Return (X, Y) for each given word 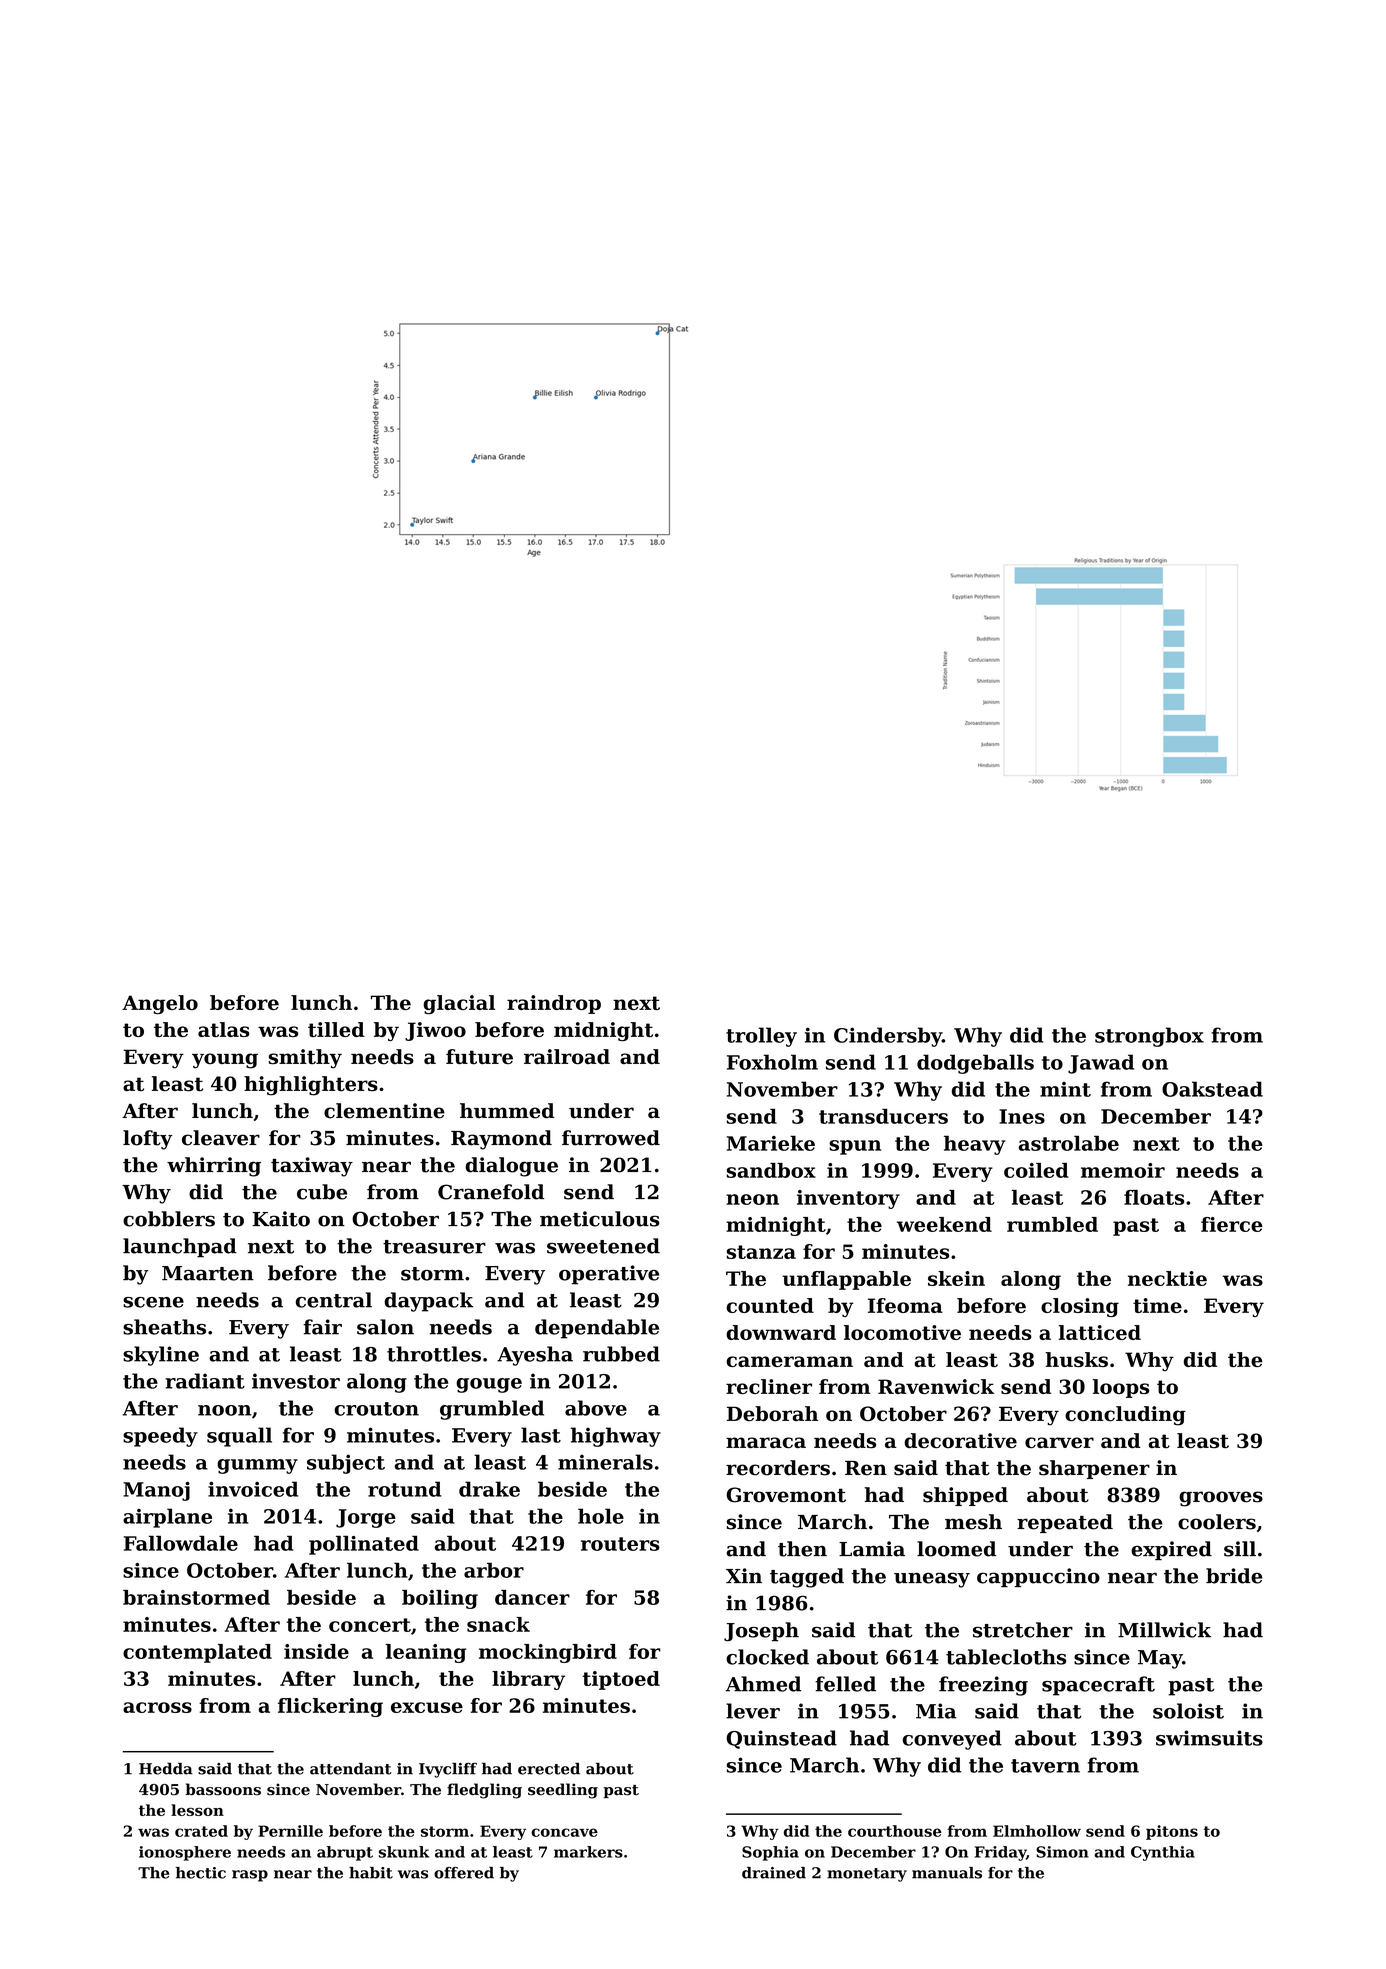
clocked (767, 1657)
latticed (1100, 1332)
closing (1080, 1307)
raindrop (554, 1004)
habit (371, 1873)
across (157, 1707)
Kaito (281, 1219)
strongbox (1149, 1037)
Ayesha (535, 1356)
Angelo (160, 1004)
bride (1234, 1576)
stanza (761, 1252)
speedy (160, 1437)
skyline (161, 1356)
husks (1076, 1359)
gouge (489, 1385)
